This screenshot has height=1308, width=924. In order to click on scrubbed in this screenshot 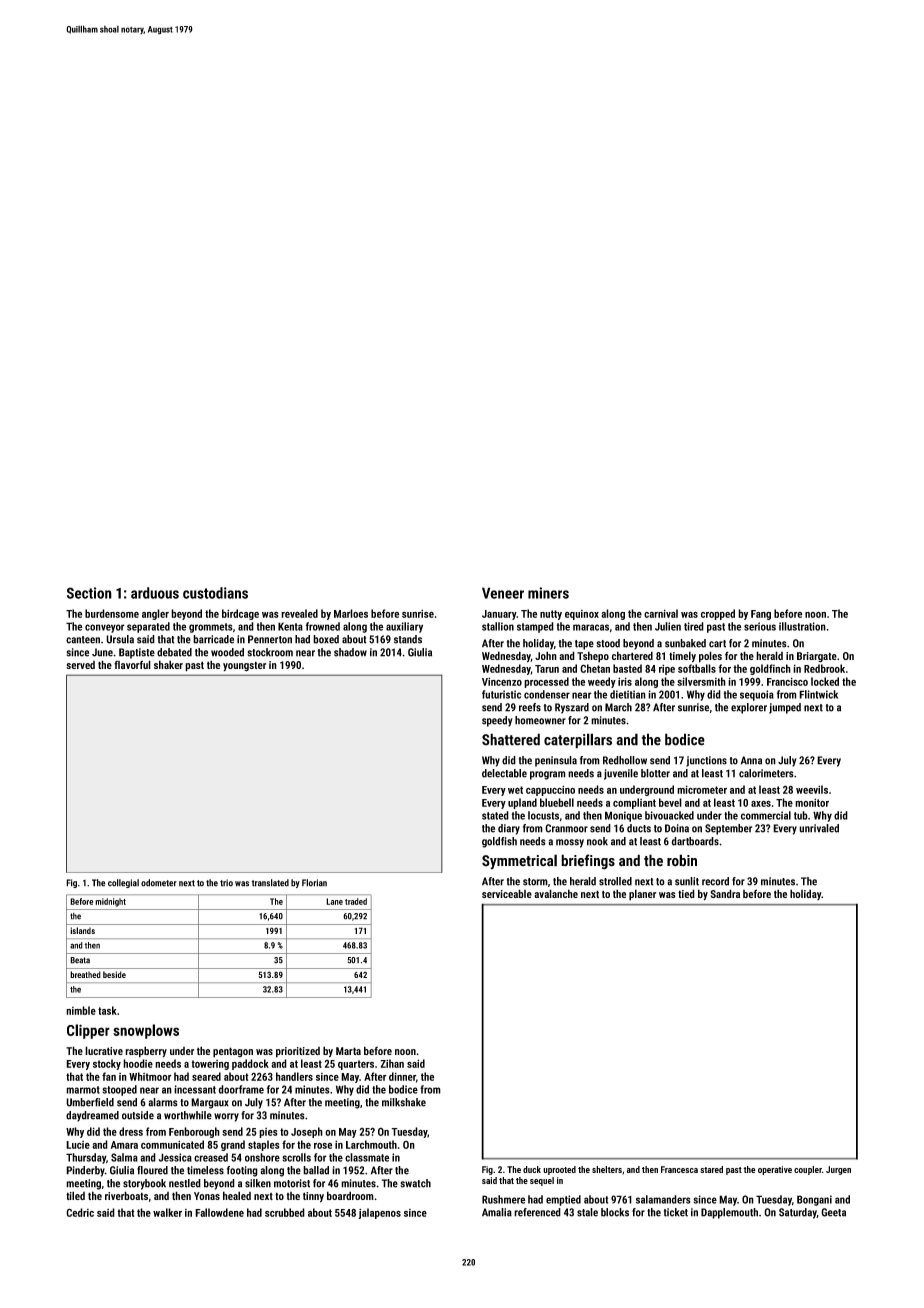, I will do `click(285, 1212)`.
